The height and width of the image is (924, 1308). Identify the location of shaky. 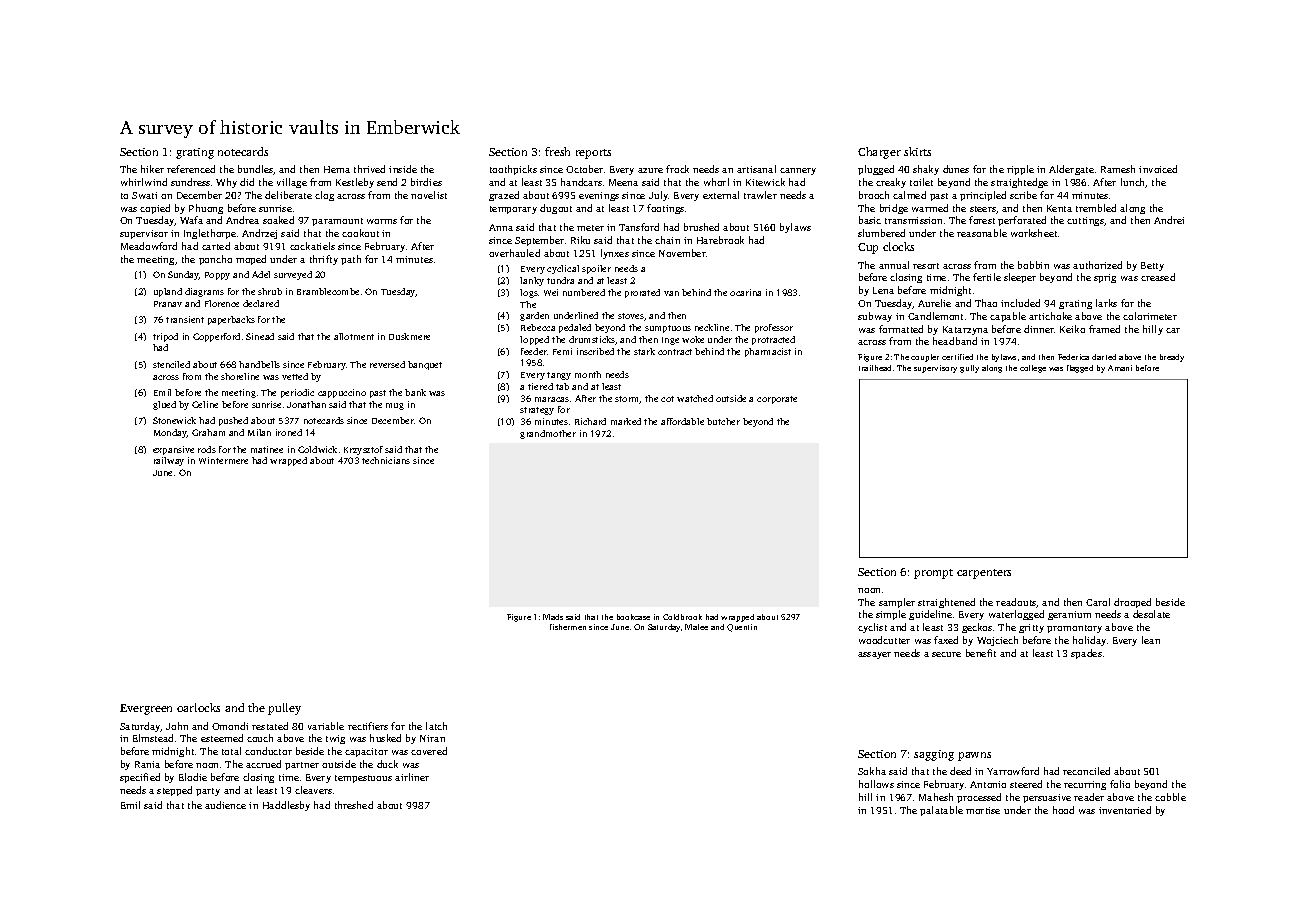
(926, 170).
